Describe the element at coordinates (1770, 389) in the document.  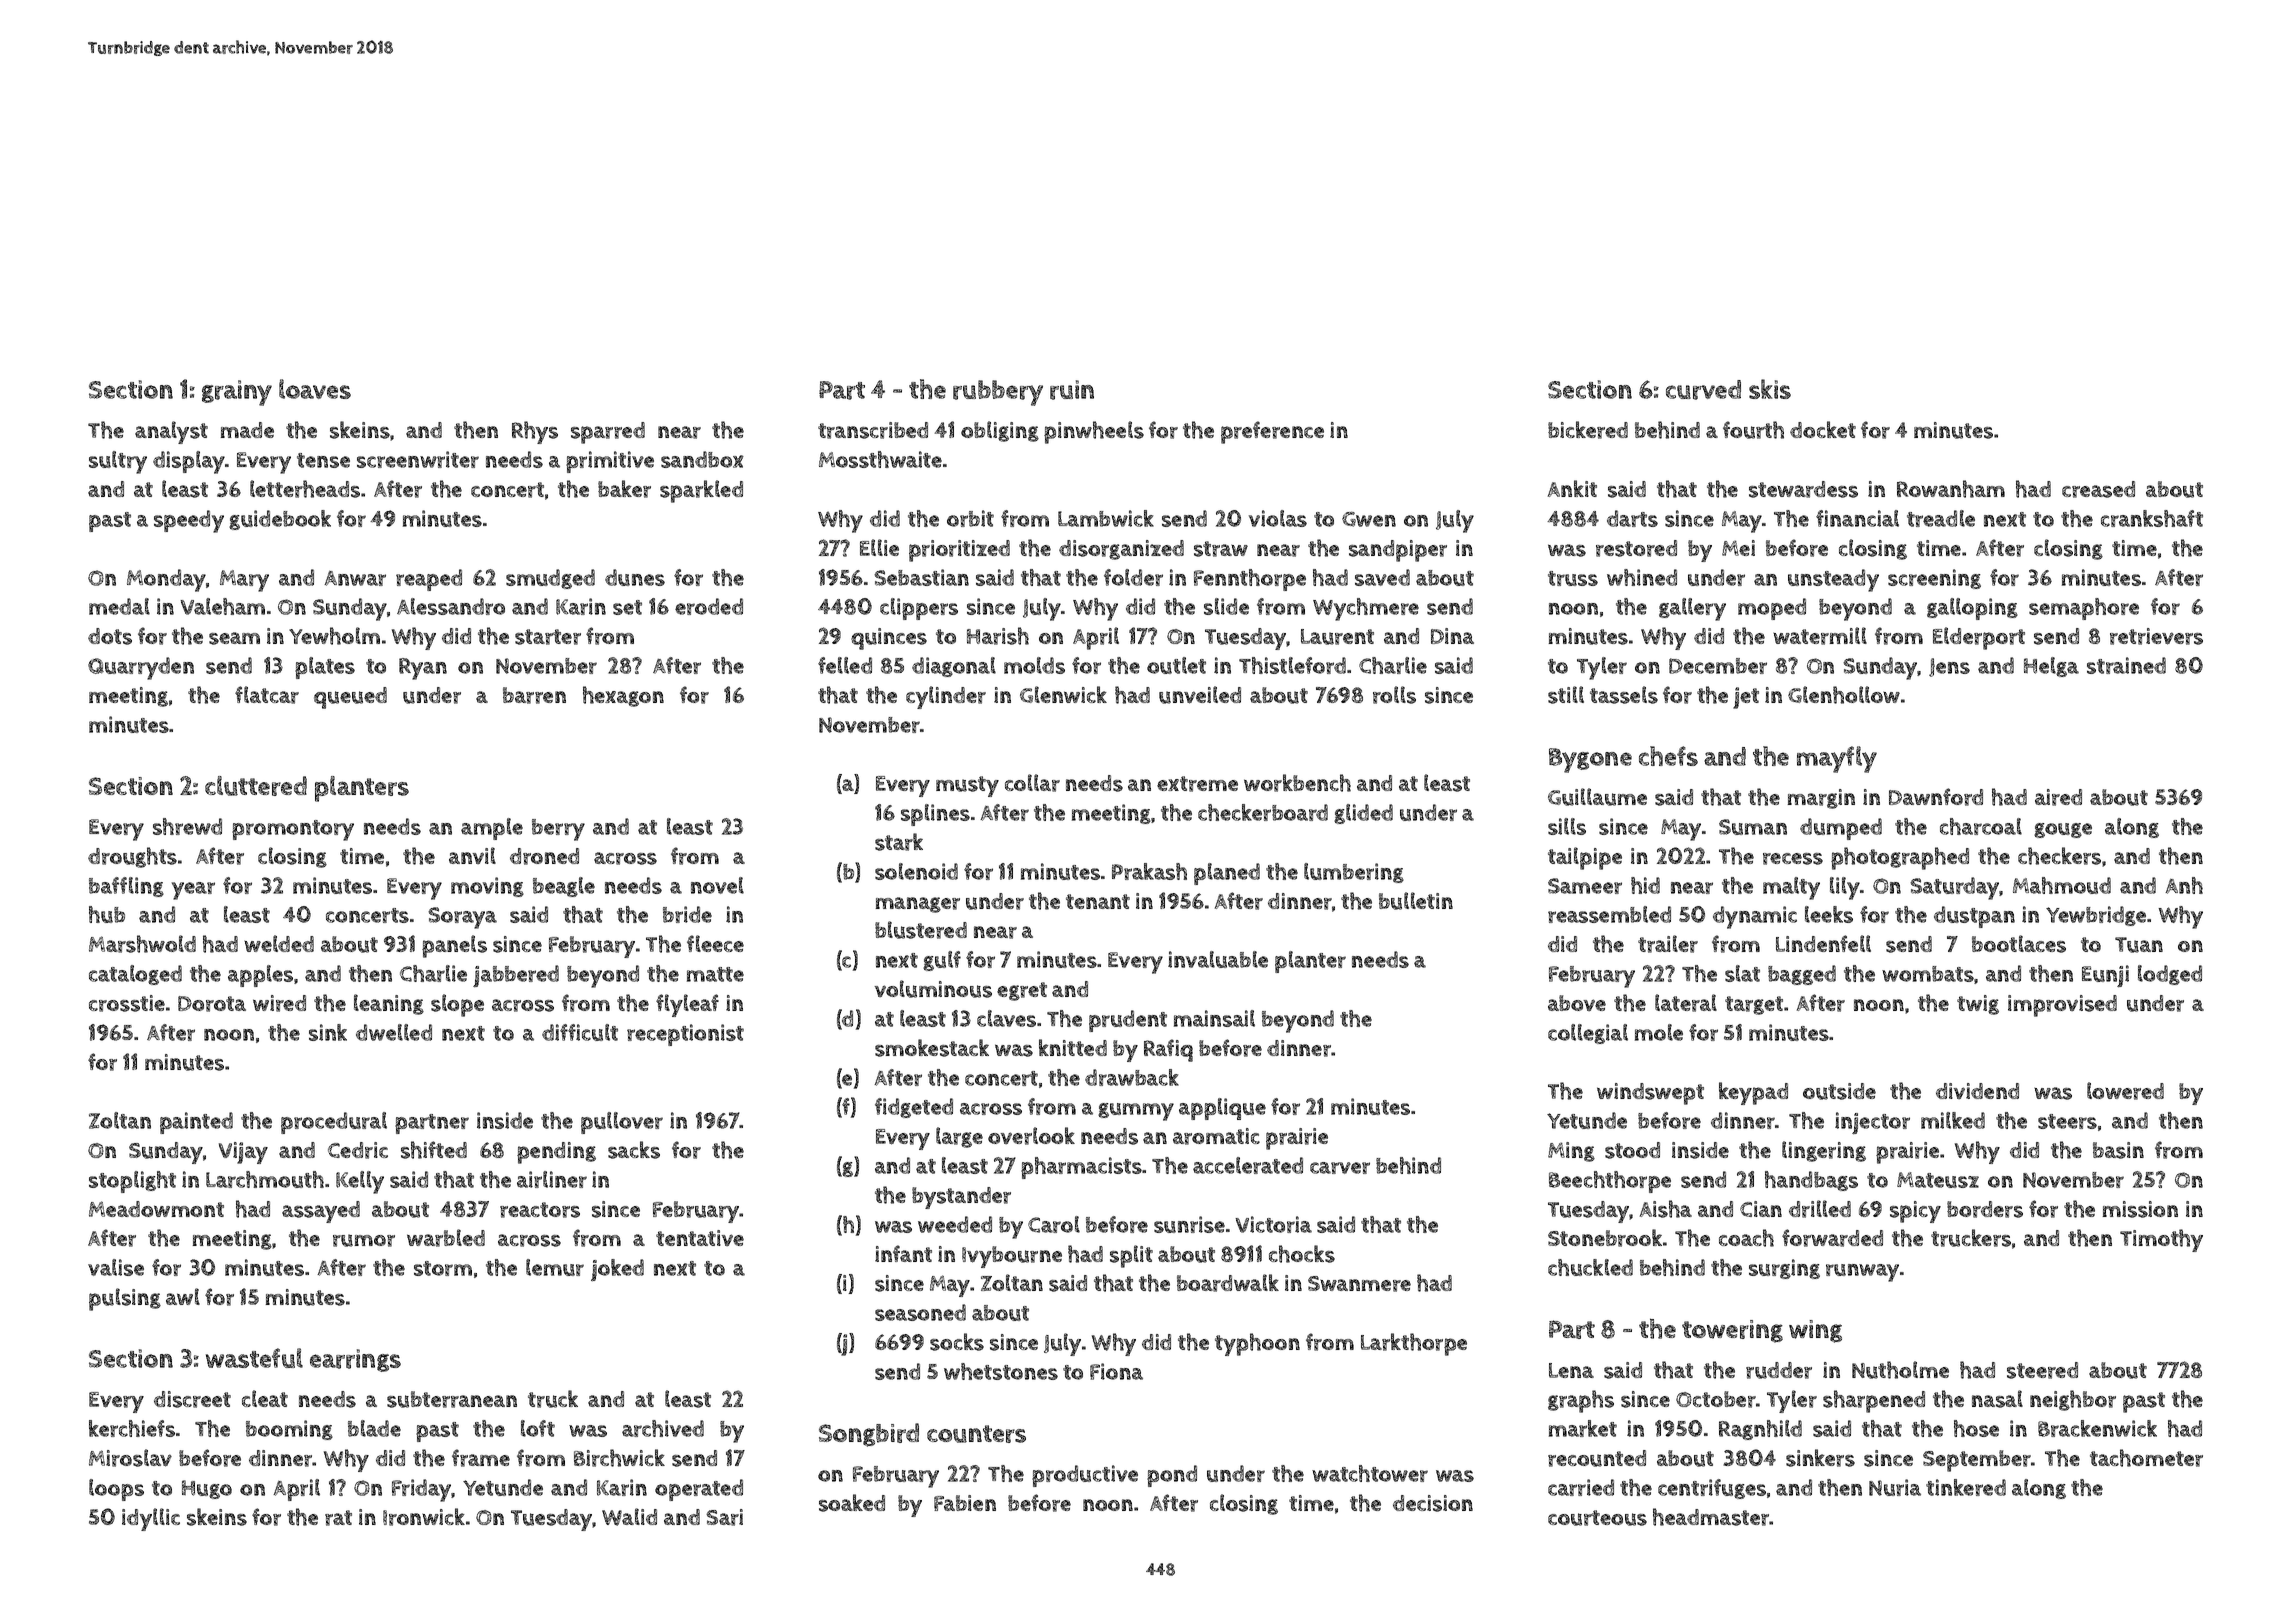
I see `skis` at that location.
